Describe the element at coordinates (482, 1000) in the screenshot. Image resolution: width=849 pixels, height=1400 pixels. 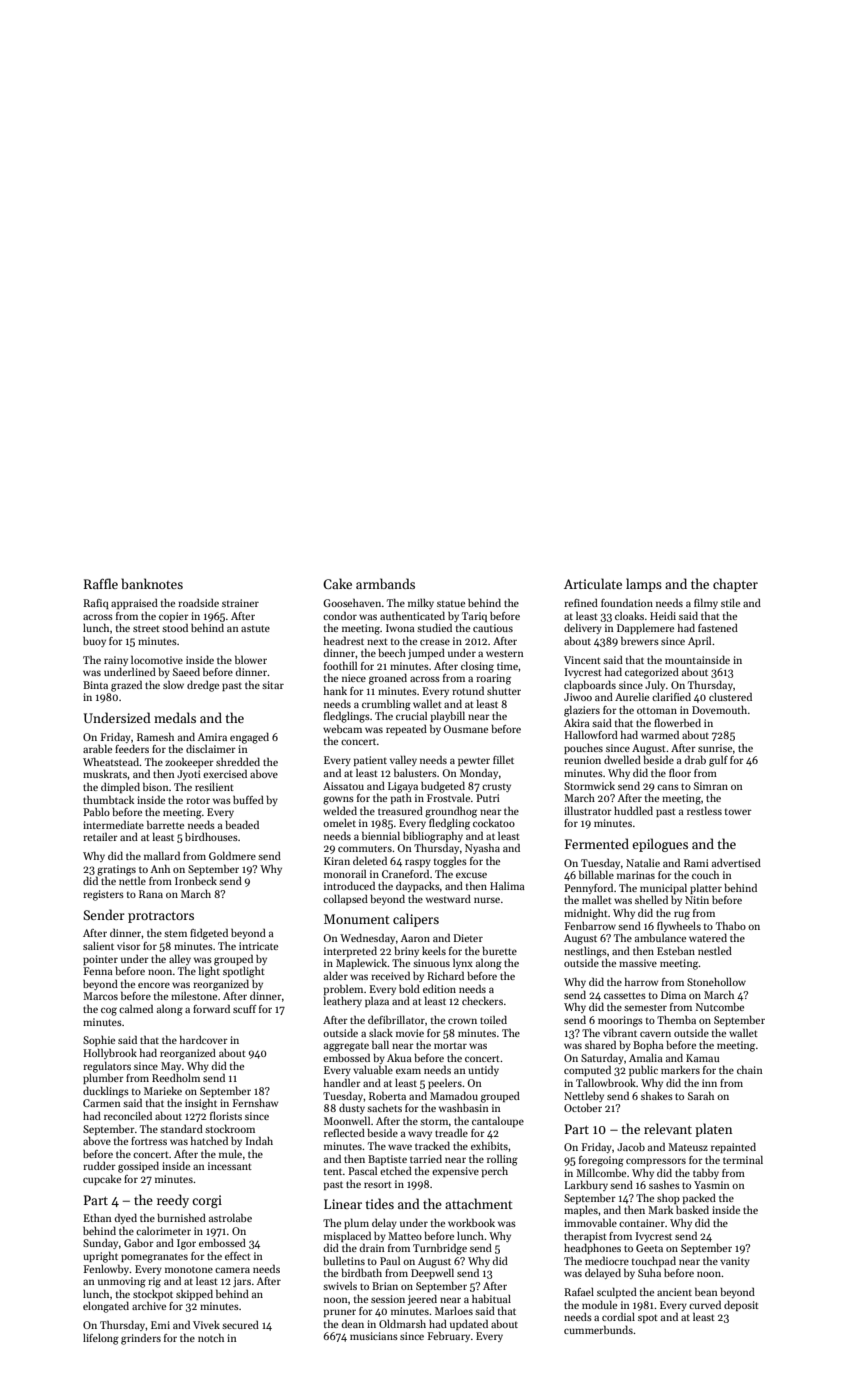
I see `checkers` at that location.
